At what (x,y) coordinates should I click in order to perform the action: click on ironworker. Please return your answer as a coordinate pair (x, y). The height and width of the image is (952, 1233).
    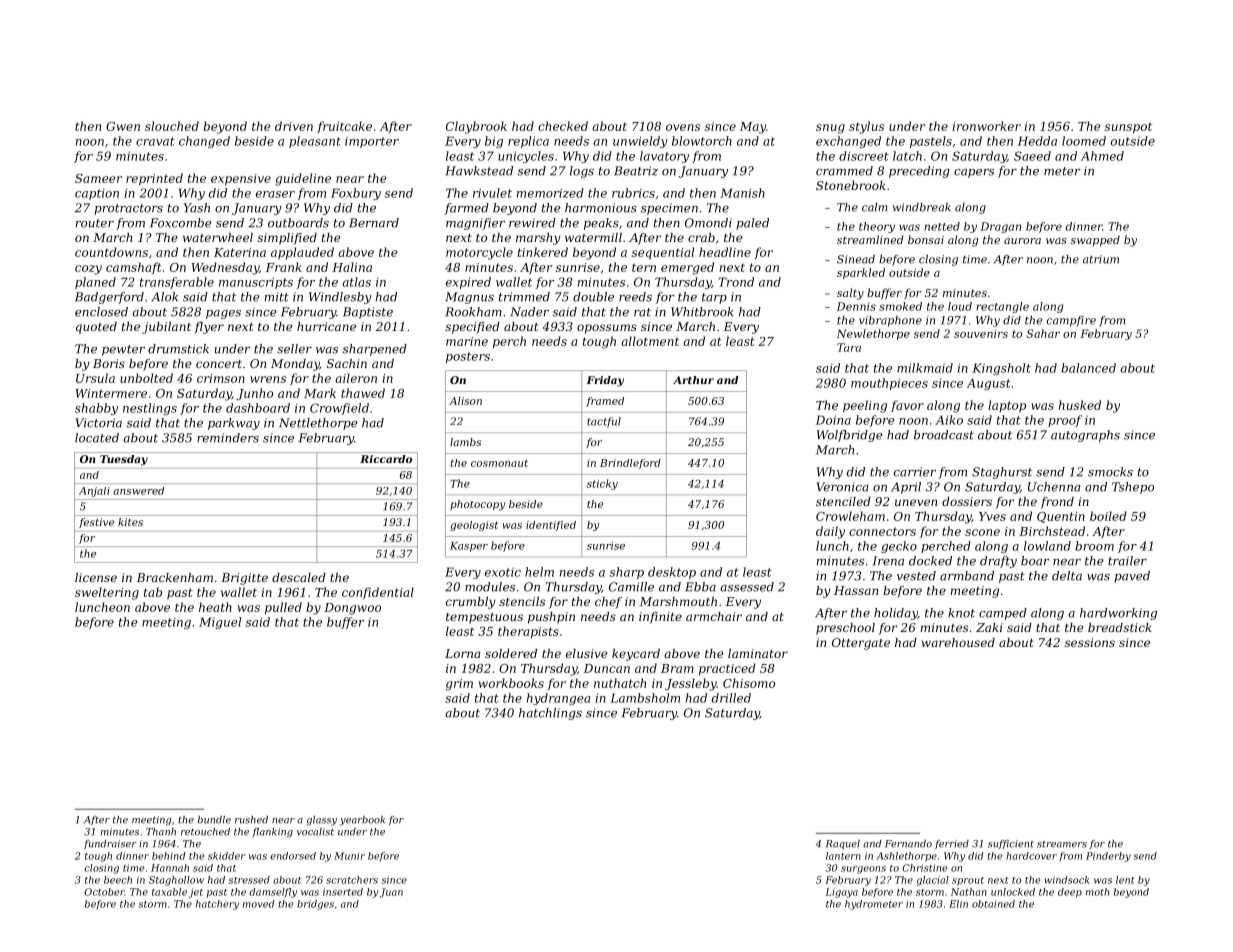
    Looking at the image, I should click on (987, 126).
